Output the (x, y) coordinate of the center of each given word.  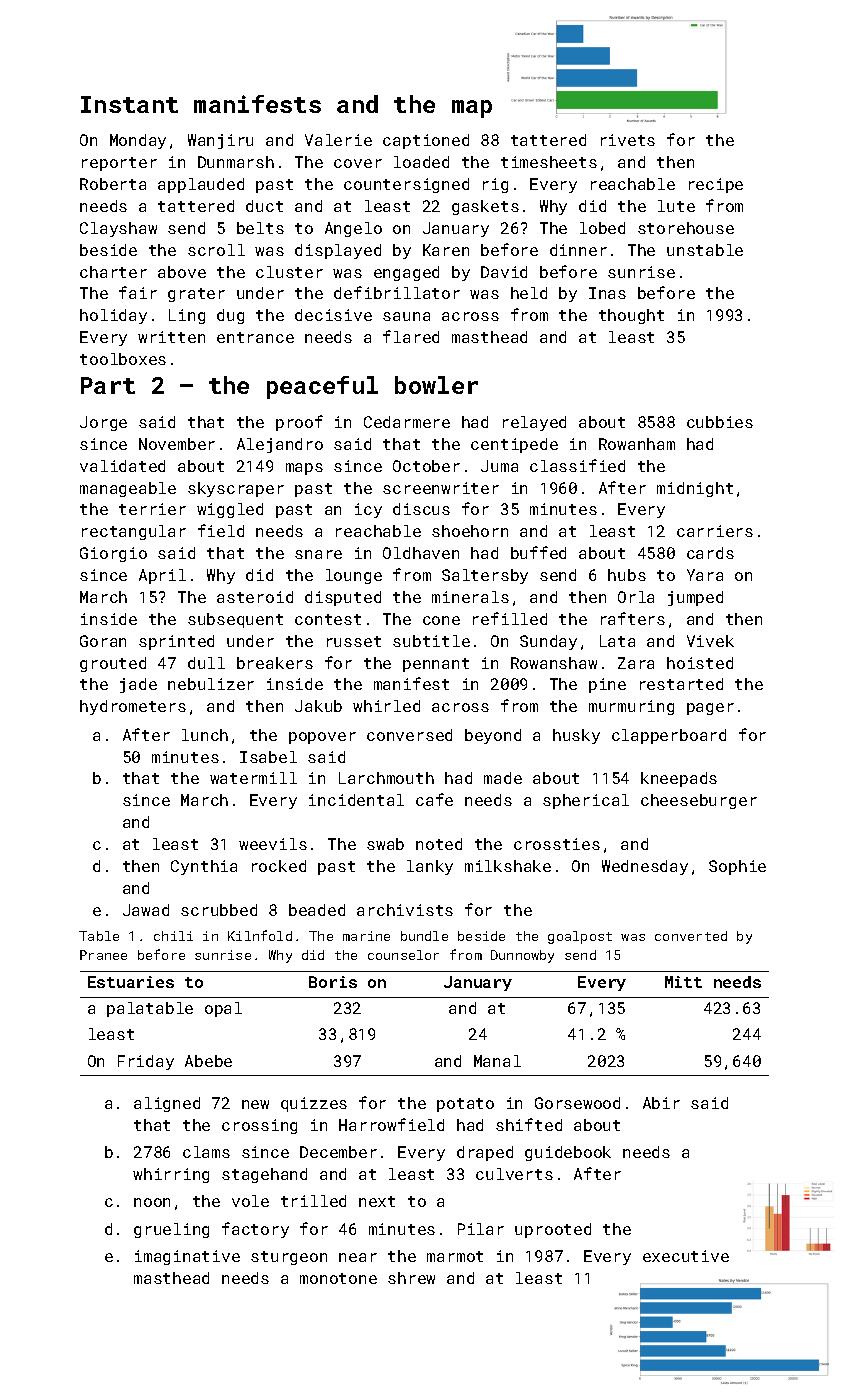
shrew (411, 1278)
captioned (426, 141)
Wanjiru (220, 141)
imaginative (187, 1257)
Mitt (683, 982)
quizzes (314, 1104)
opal (223, 1009)
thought (631, 316)
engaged (406, 273)
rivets (628, 140)
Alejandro (280, 445)
